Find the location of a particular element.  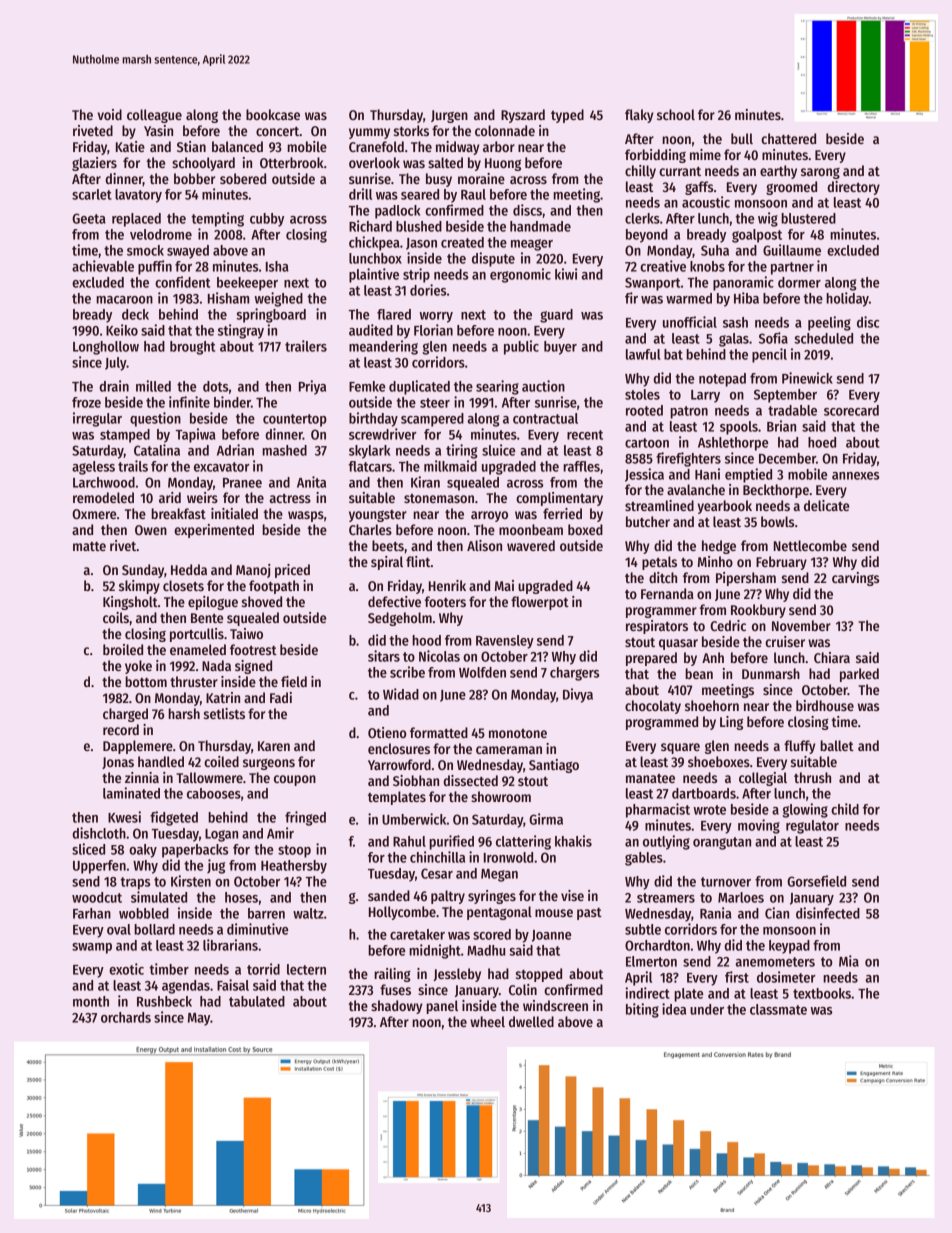

bat is located at coordinates (673, 354).
